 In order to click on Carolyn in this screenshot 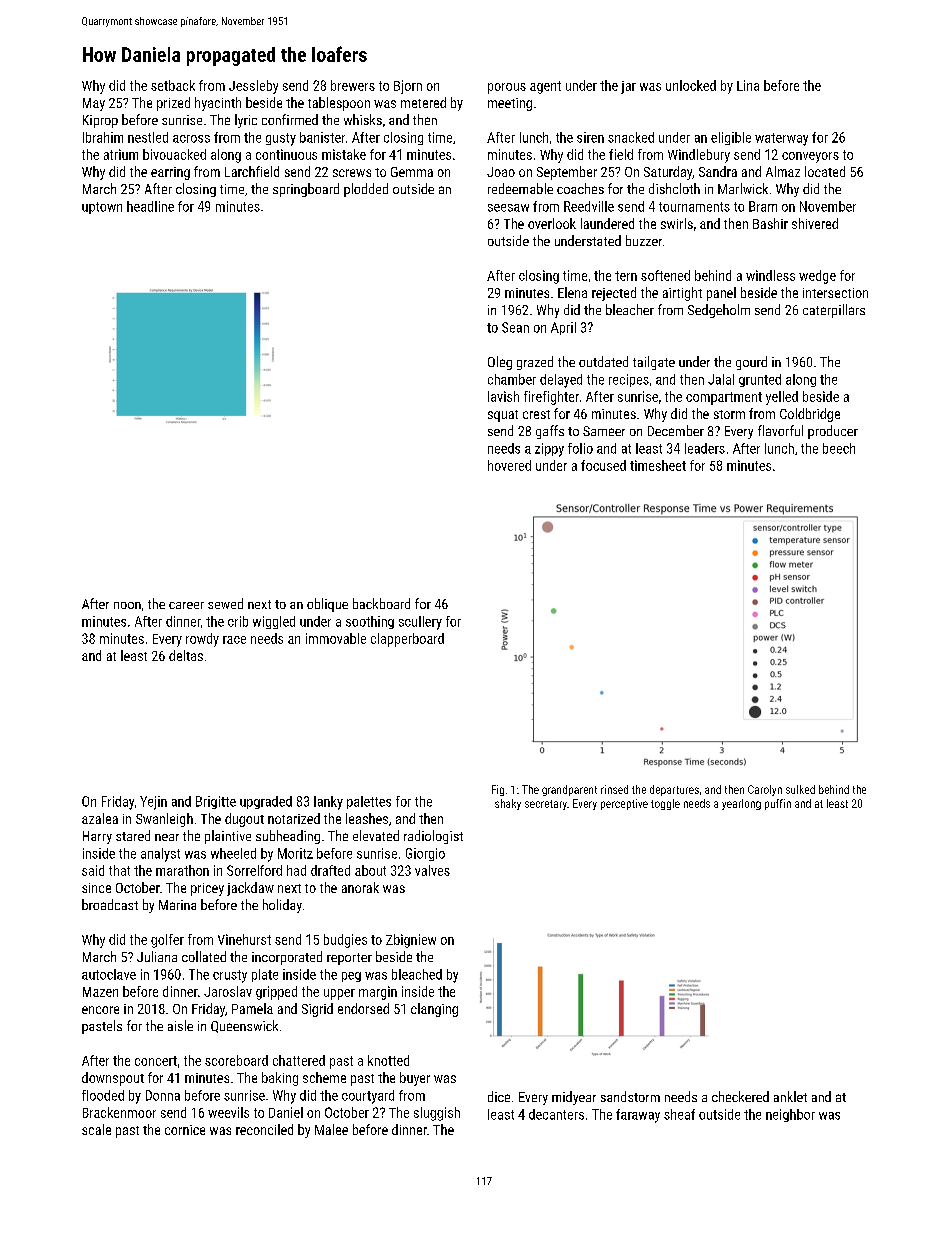, I will do `click(765, 790)`.
